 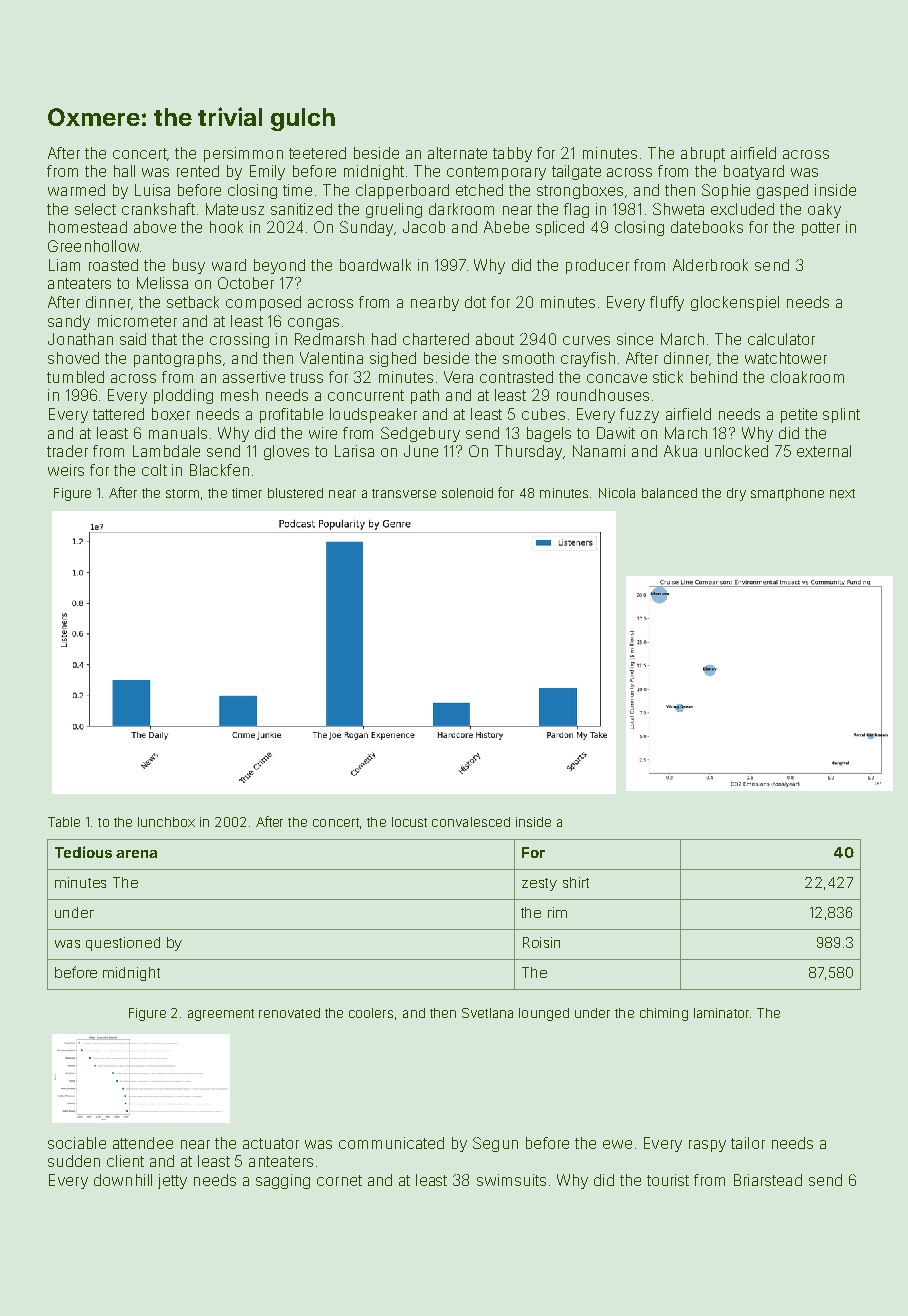 I want to click on oaky, so click(x=824, y=210).
